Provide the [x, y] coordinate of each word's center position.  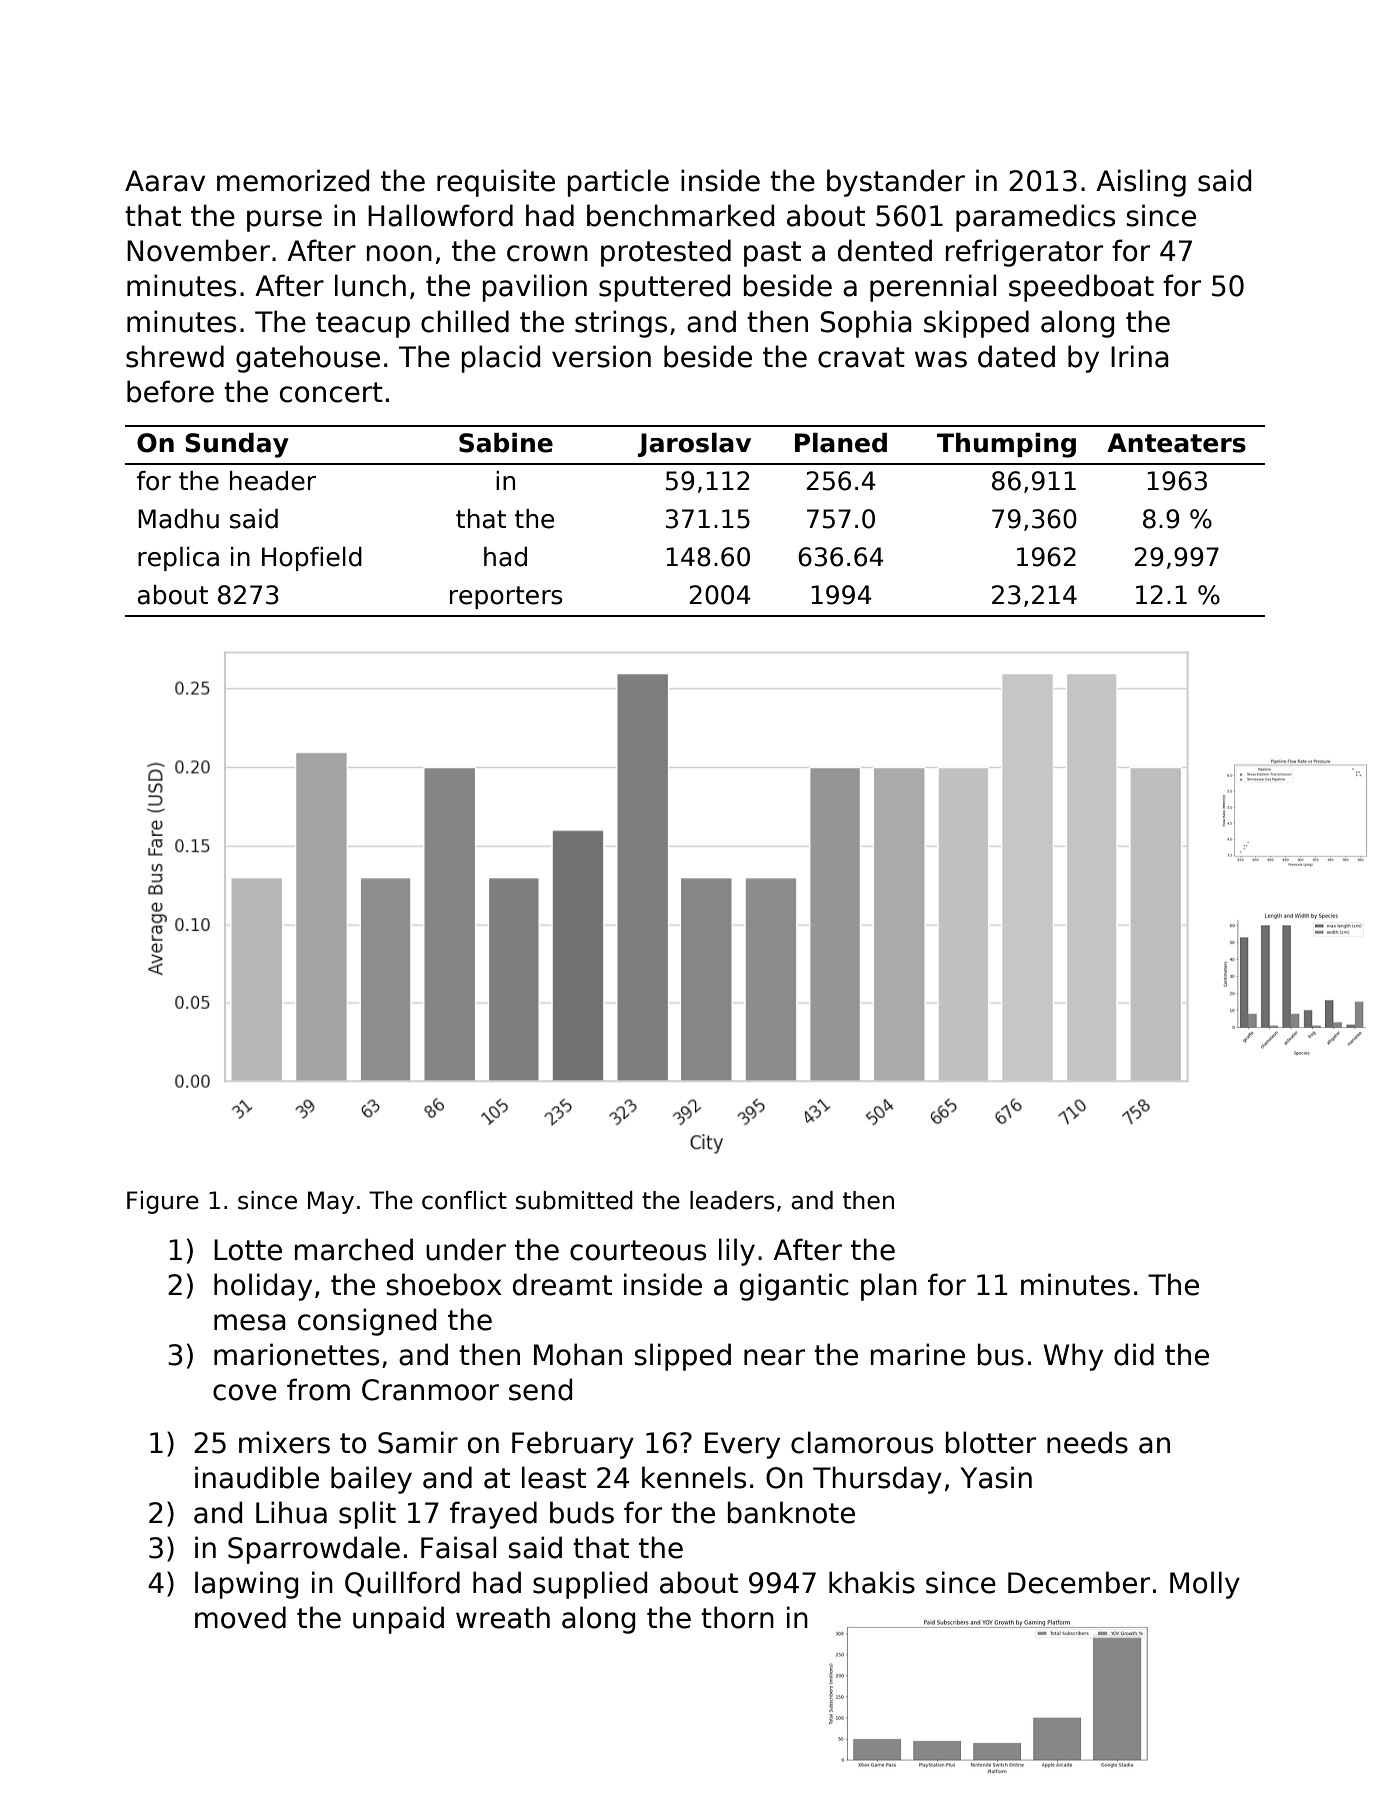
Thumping [1006, 445]
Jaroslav [694, 445]
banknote [791, 1512]
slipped [683, 1357]
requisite [496, 183]
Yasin [996, 1477]
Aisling [1141, 183]
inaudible [257, 1477]
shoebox [444, 1284]
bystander [896, 183]
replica [178, 559]
